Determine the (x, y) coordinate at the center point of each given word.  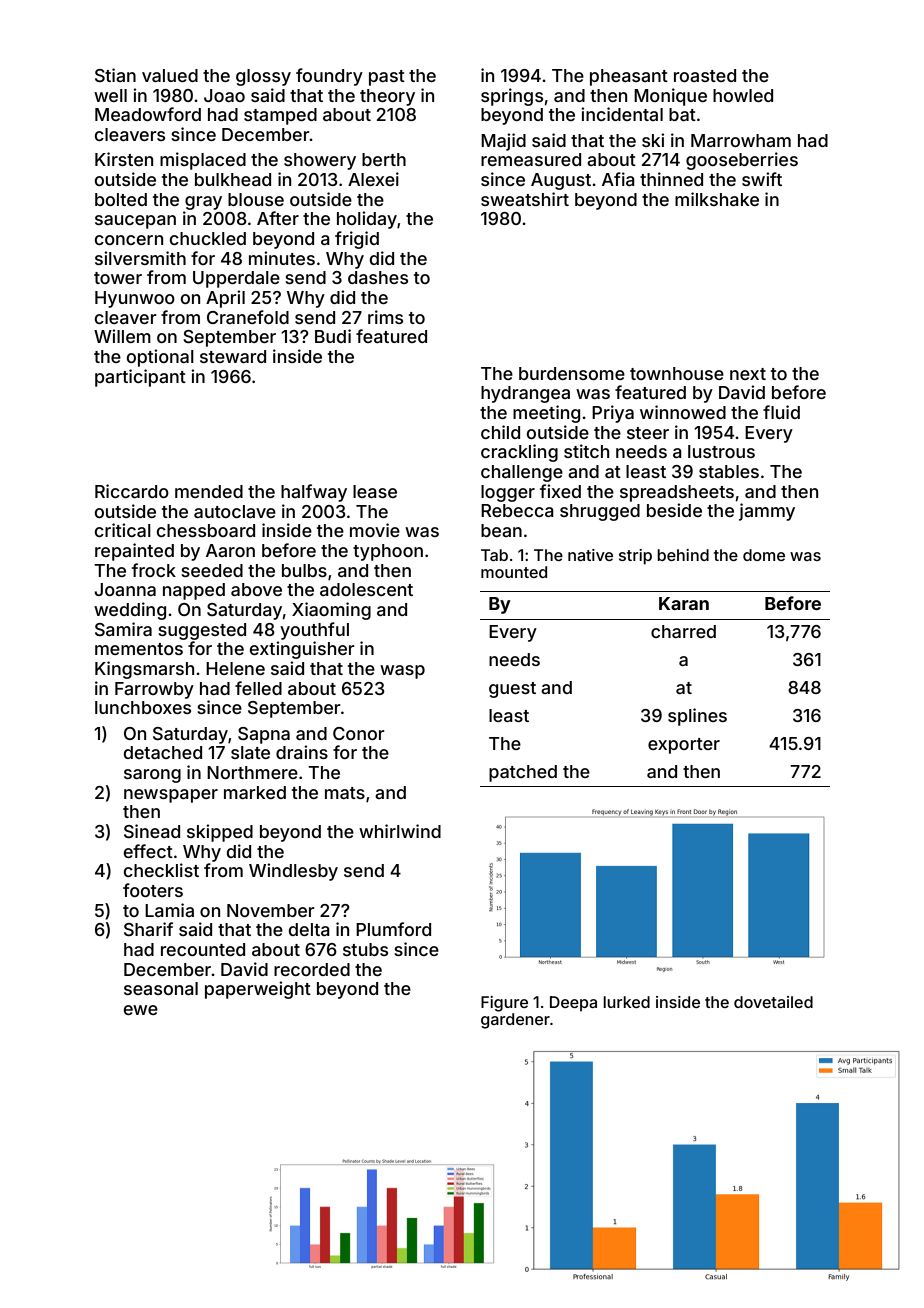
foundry (329, 77)
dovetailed (773, 1002)
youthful (314, 631)
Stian (115, 75)
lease (375, 491)
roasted (705, 75)
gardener (515, 1021)
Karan (684, 603)
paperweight (258, 990)
